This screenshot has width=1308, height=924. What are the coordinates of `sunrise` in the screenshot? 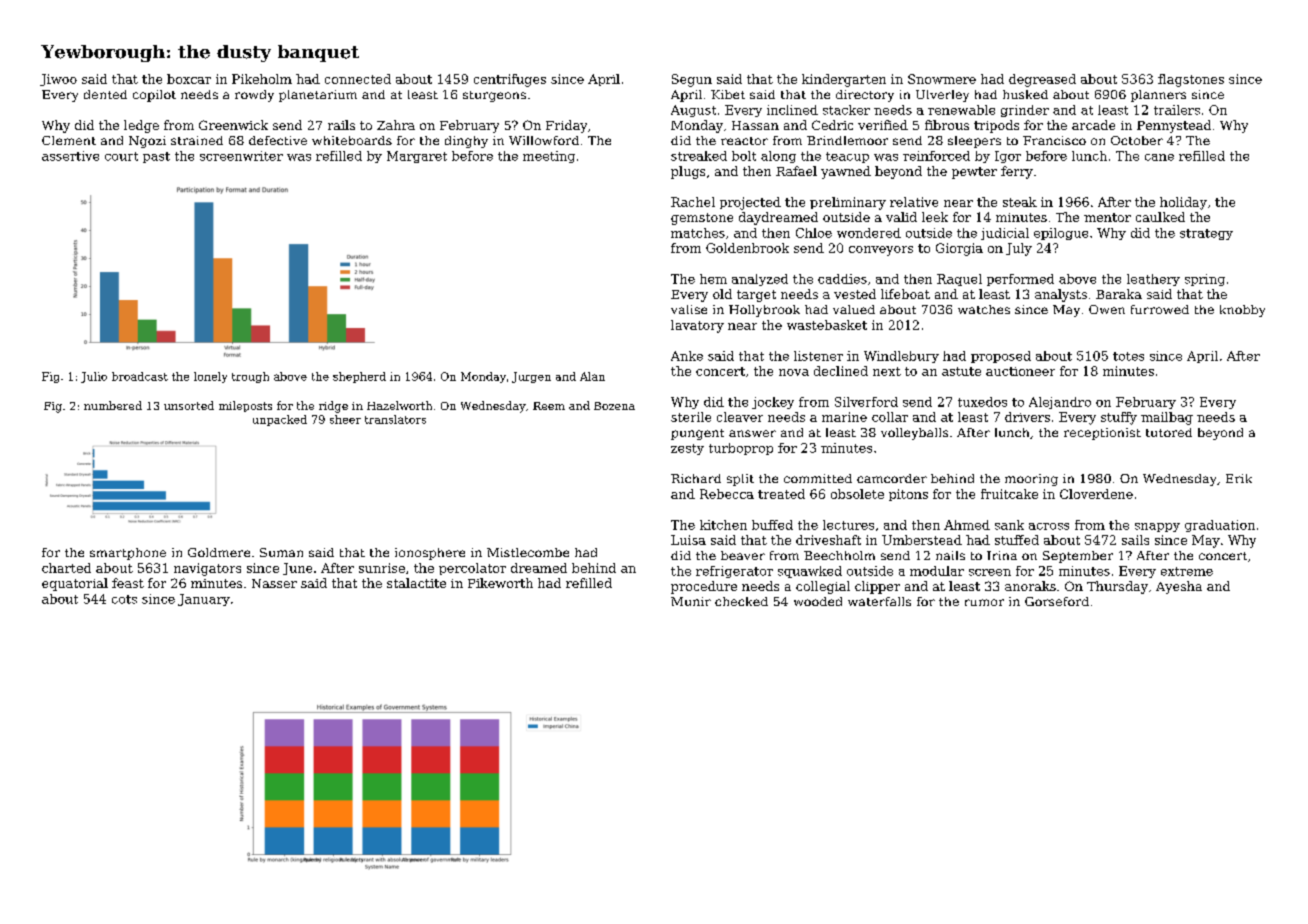 It's located at (382, 568).
